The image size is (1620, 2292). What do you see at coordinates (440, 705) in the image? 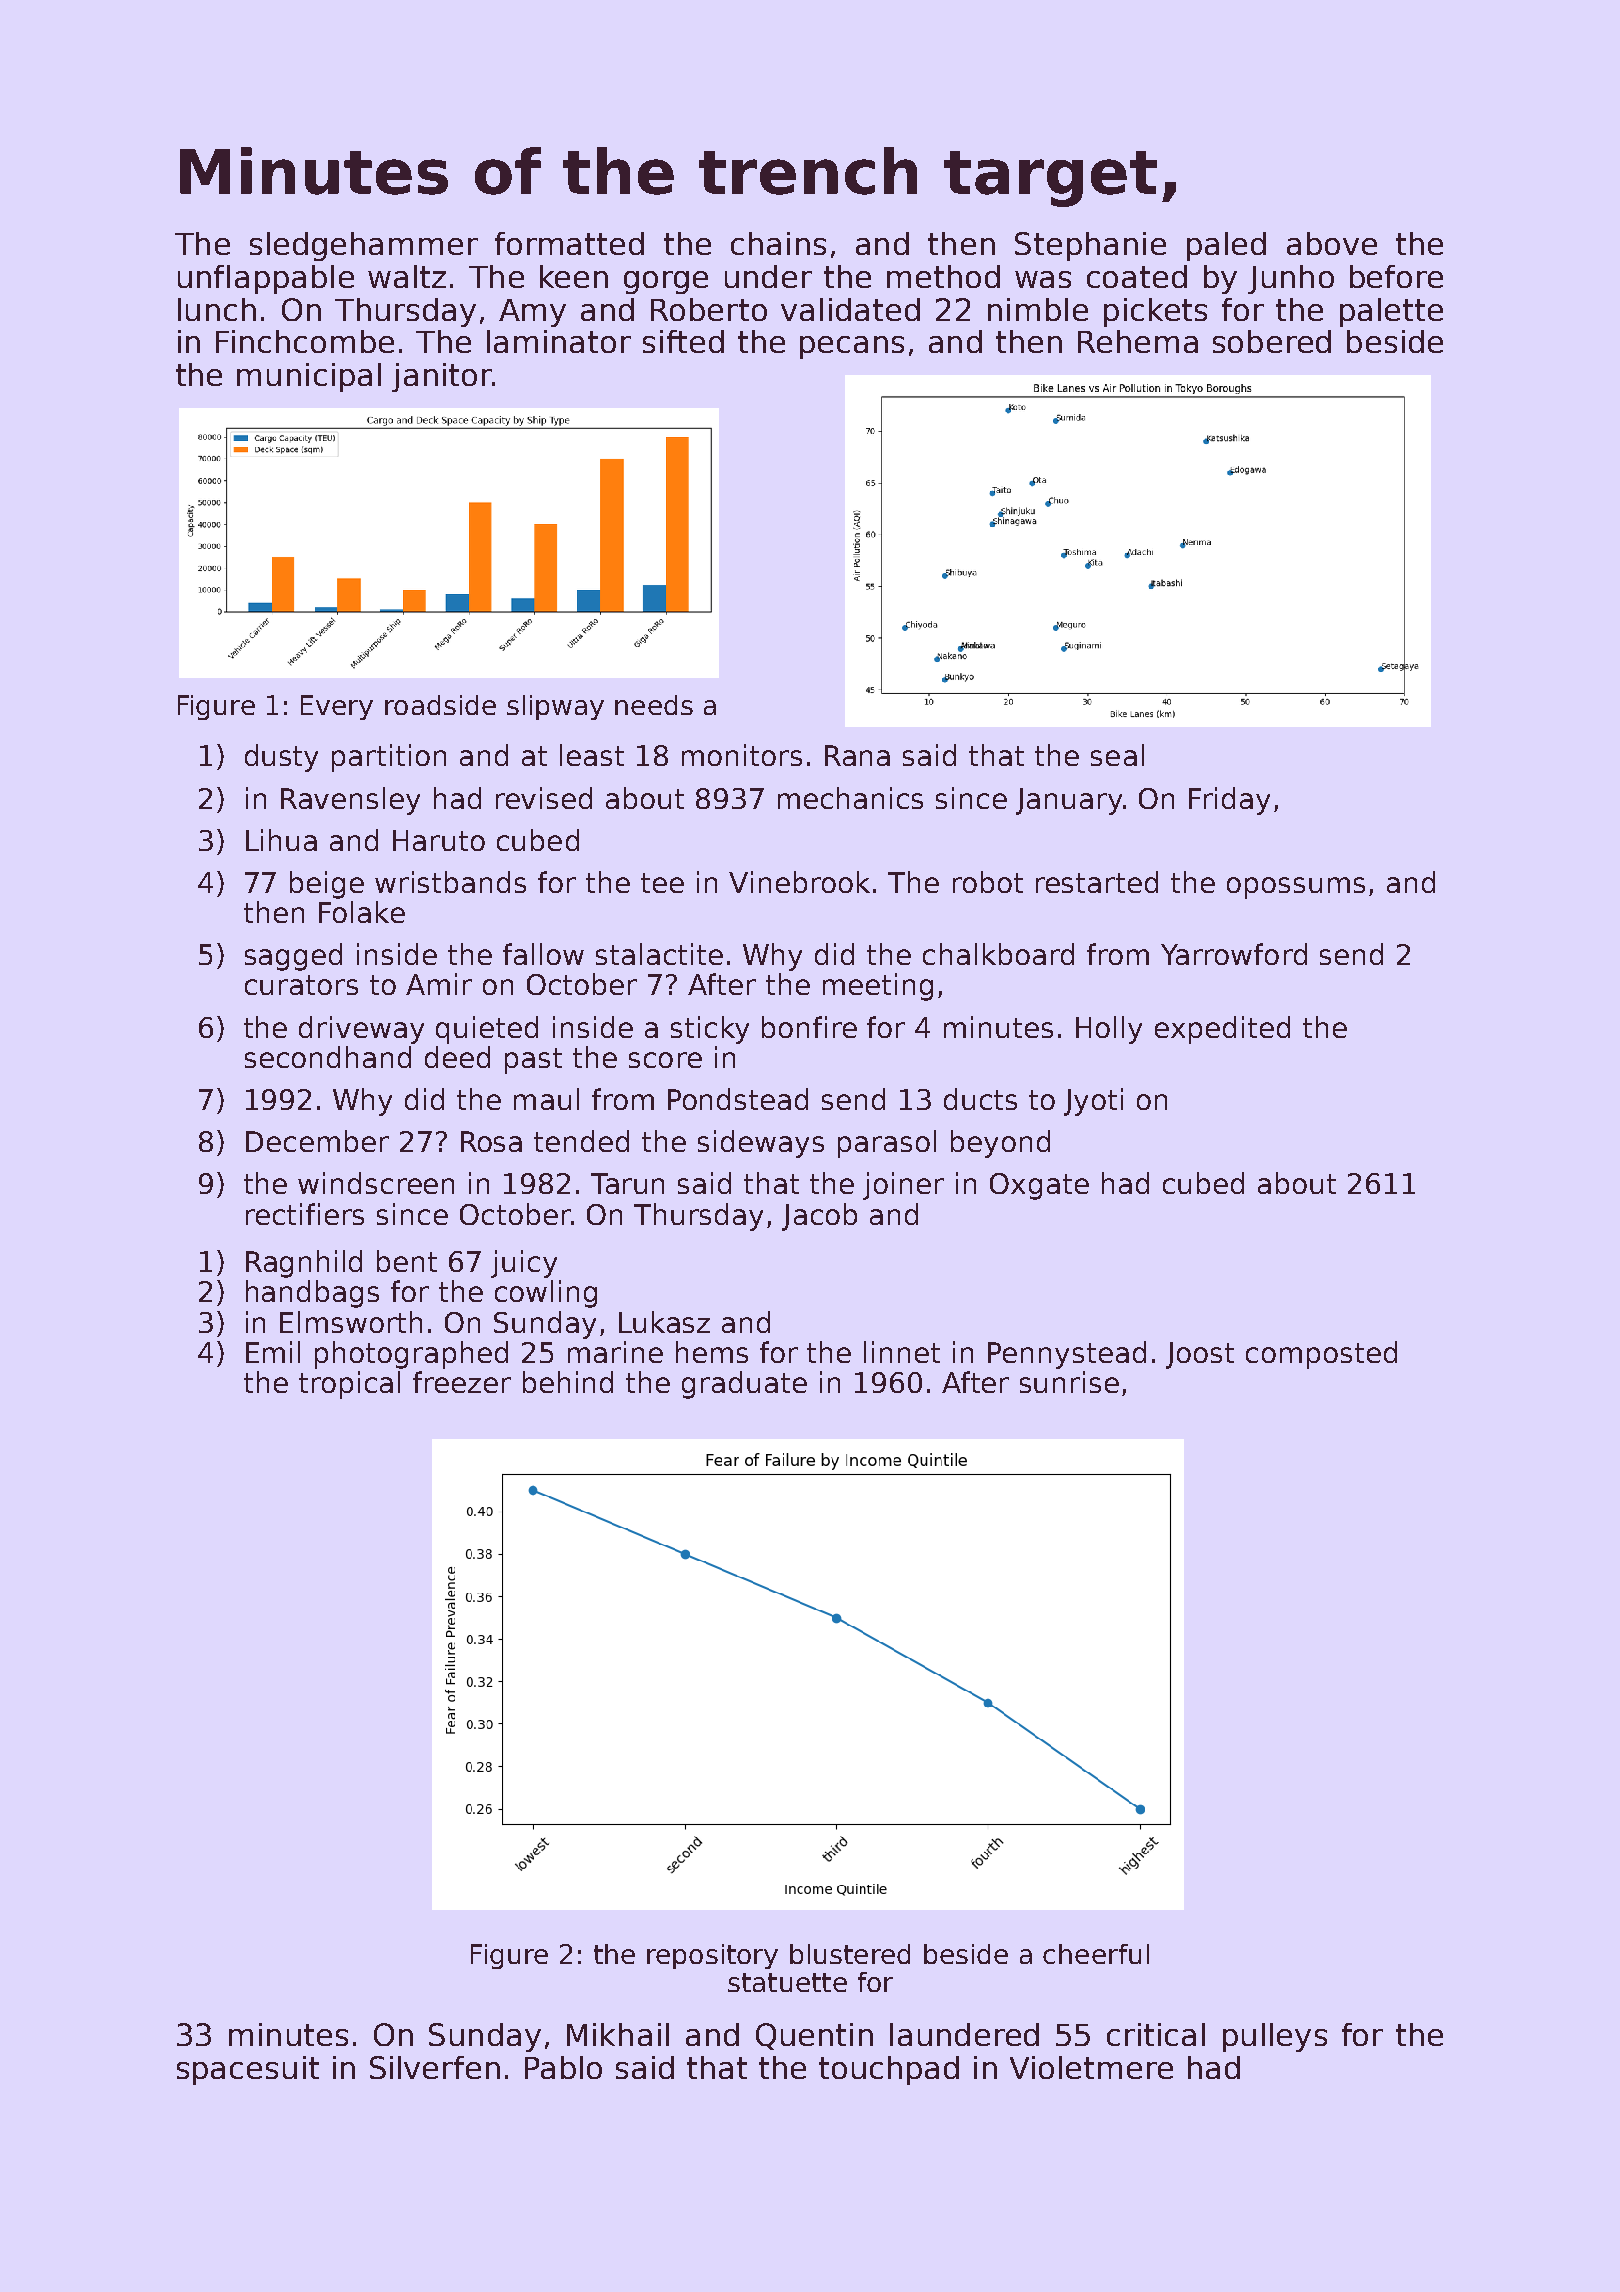
I see `roadside` at bounding box center [440, 705].
